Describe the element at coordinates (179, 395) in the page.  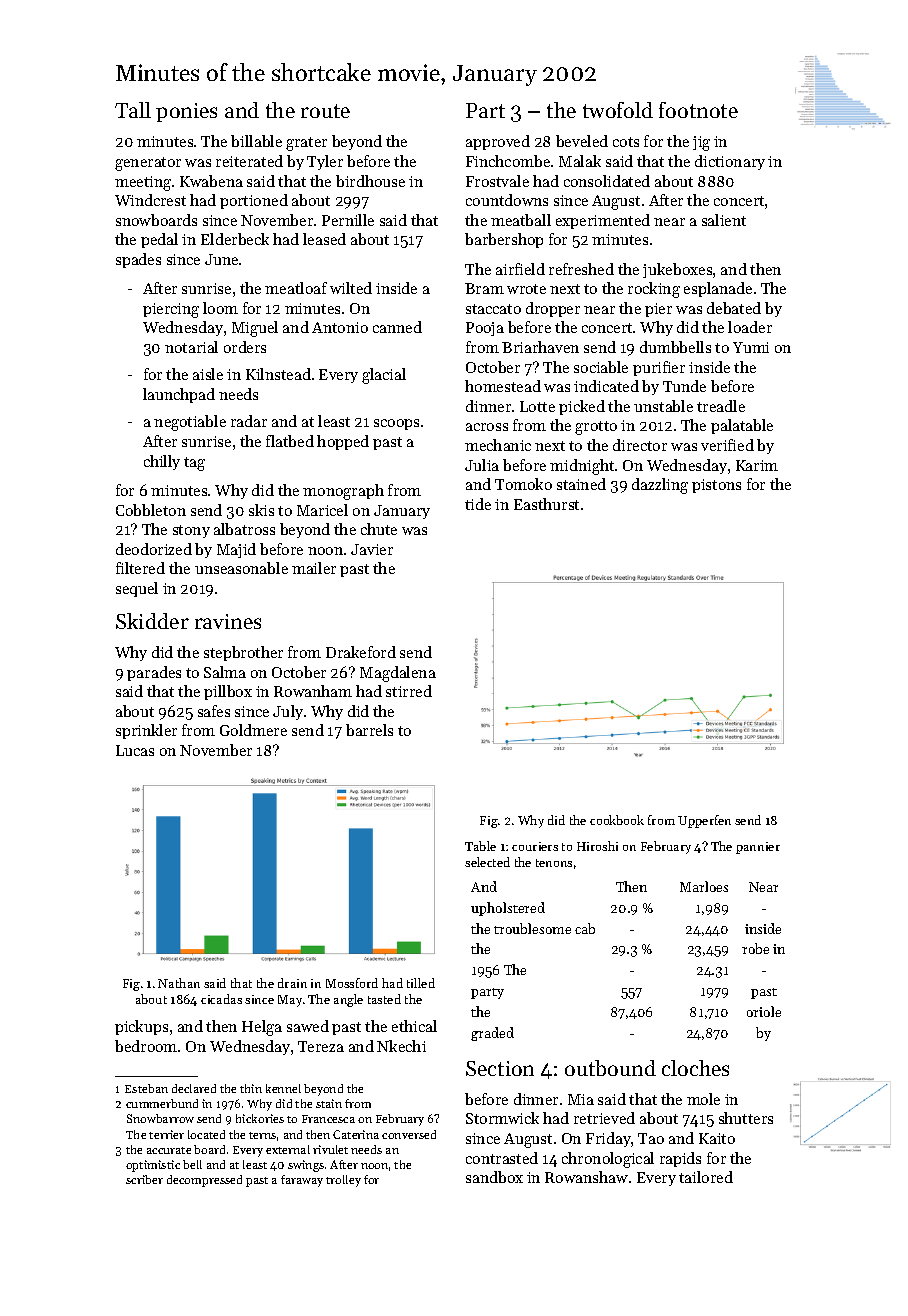
I see `launchpad` at that location.
